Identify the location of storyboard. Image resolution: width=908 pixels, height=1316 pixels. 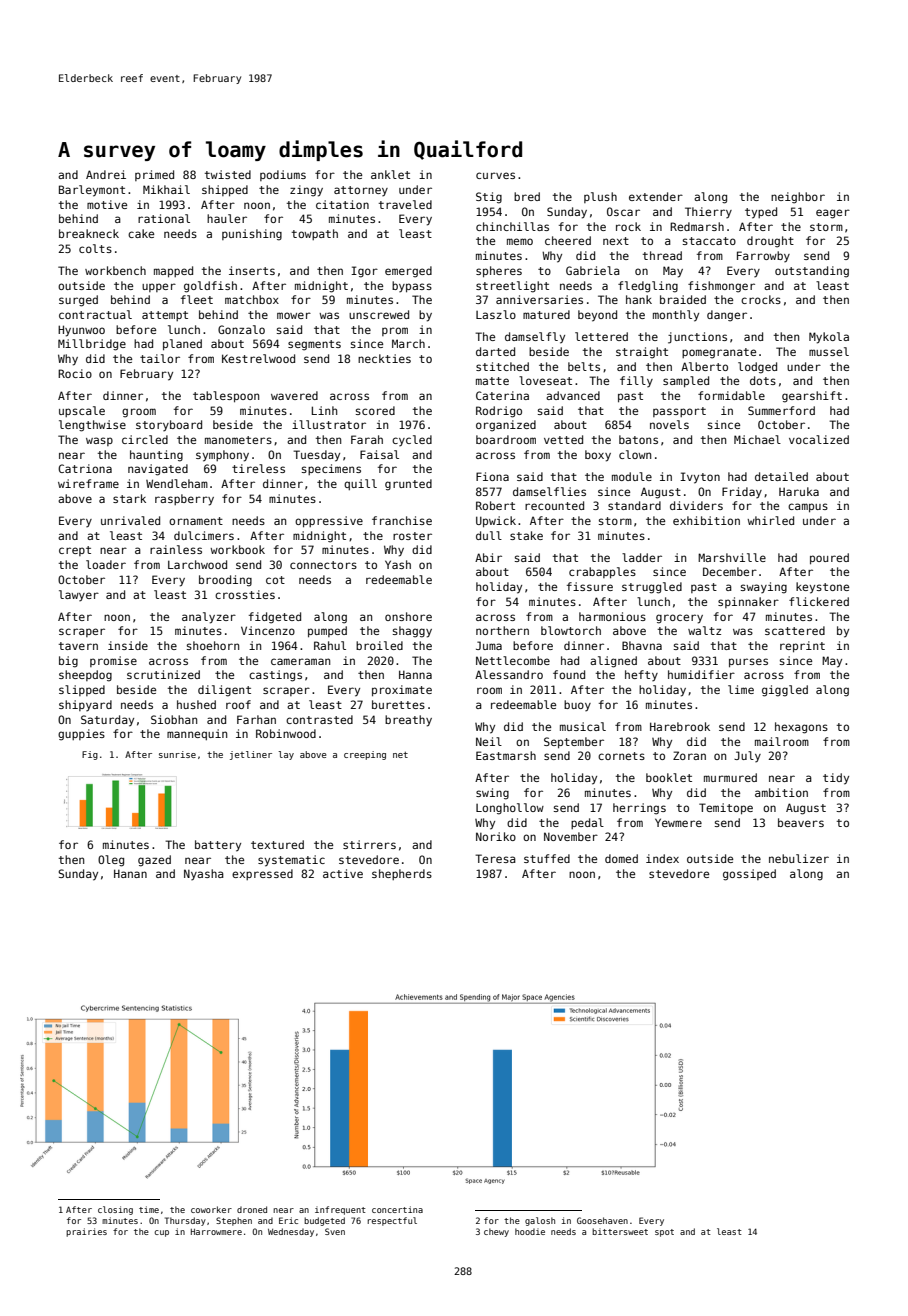
(169, 426).
